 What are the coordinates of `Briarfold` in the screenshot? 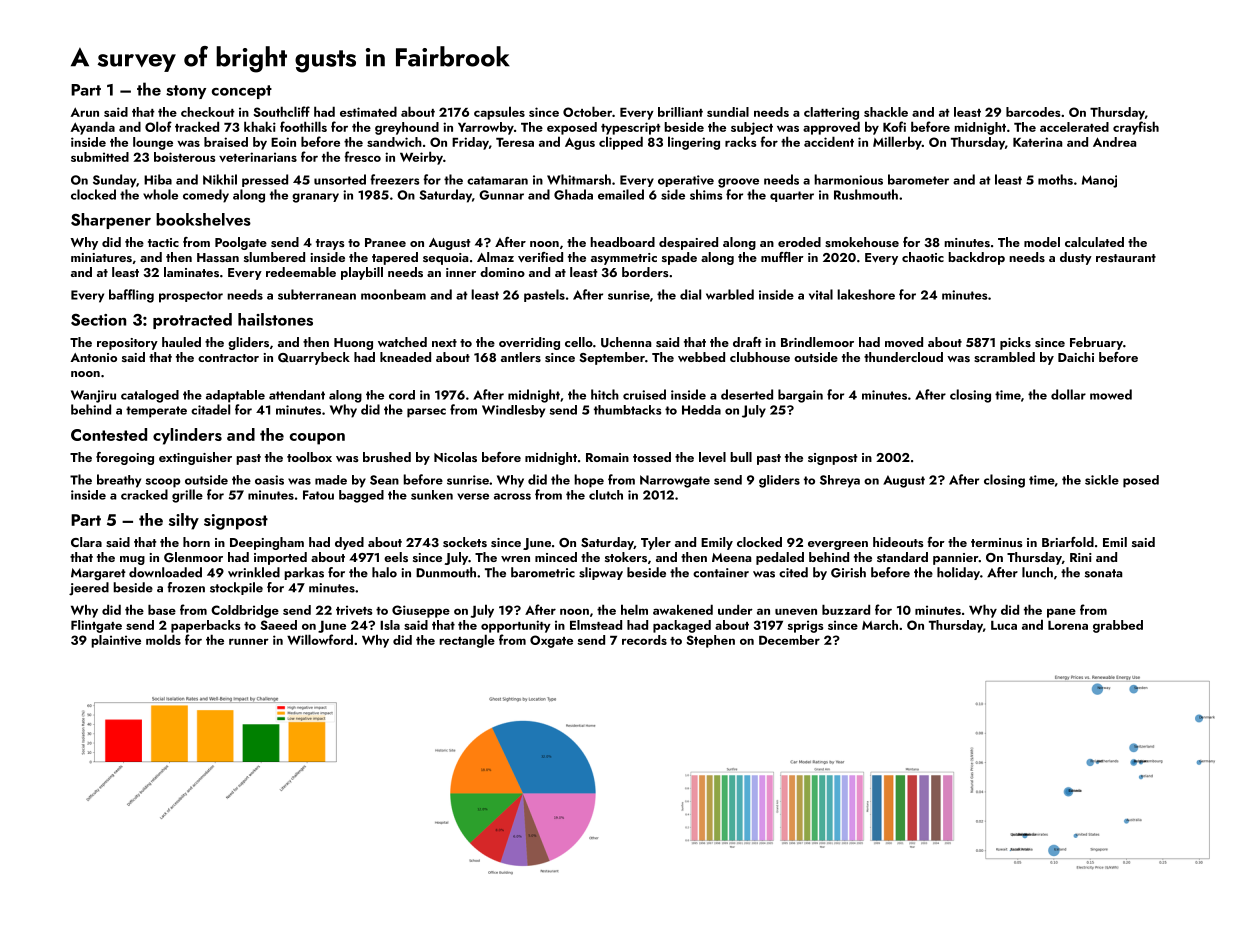 It's located at (1068, 542).
